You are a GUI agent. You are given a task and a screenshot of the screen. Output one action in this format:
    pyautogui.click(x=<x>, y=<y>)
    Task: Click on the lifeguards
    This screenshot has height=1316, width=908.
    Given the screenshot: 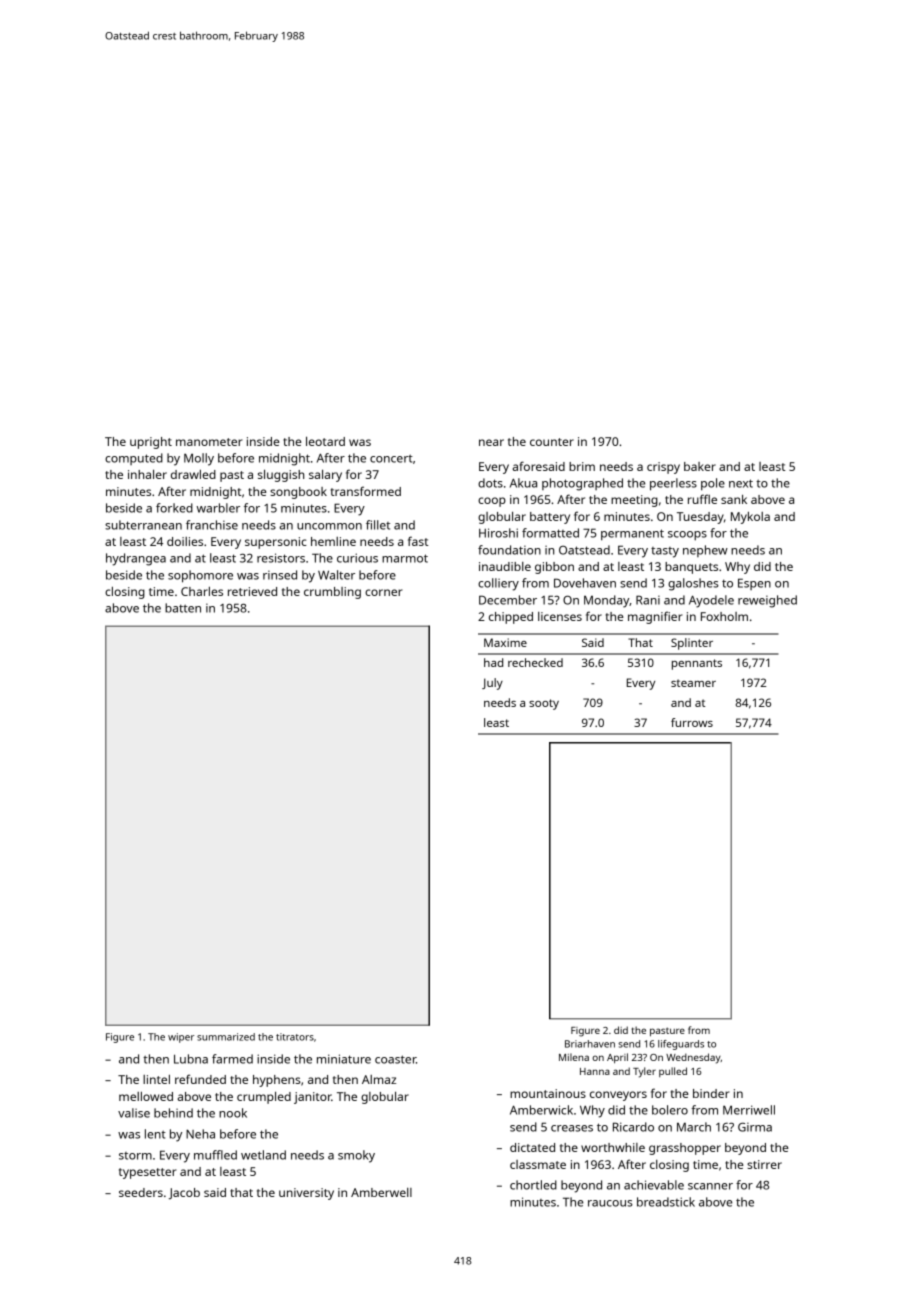 What is the action you would take?
    pyautogui.click(x=681, y=1045)
